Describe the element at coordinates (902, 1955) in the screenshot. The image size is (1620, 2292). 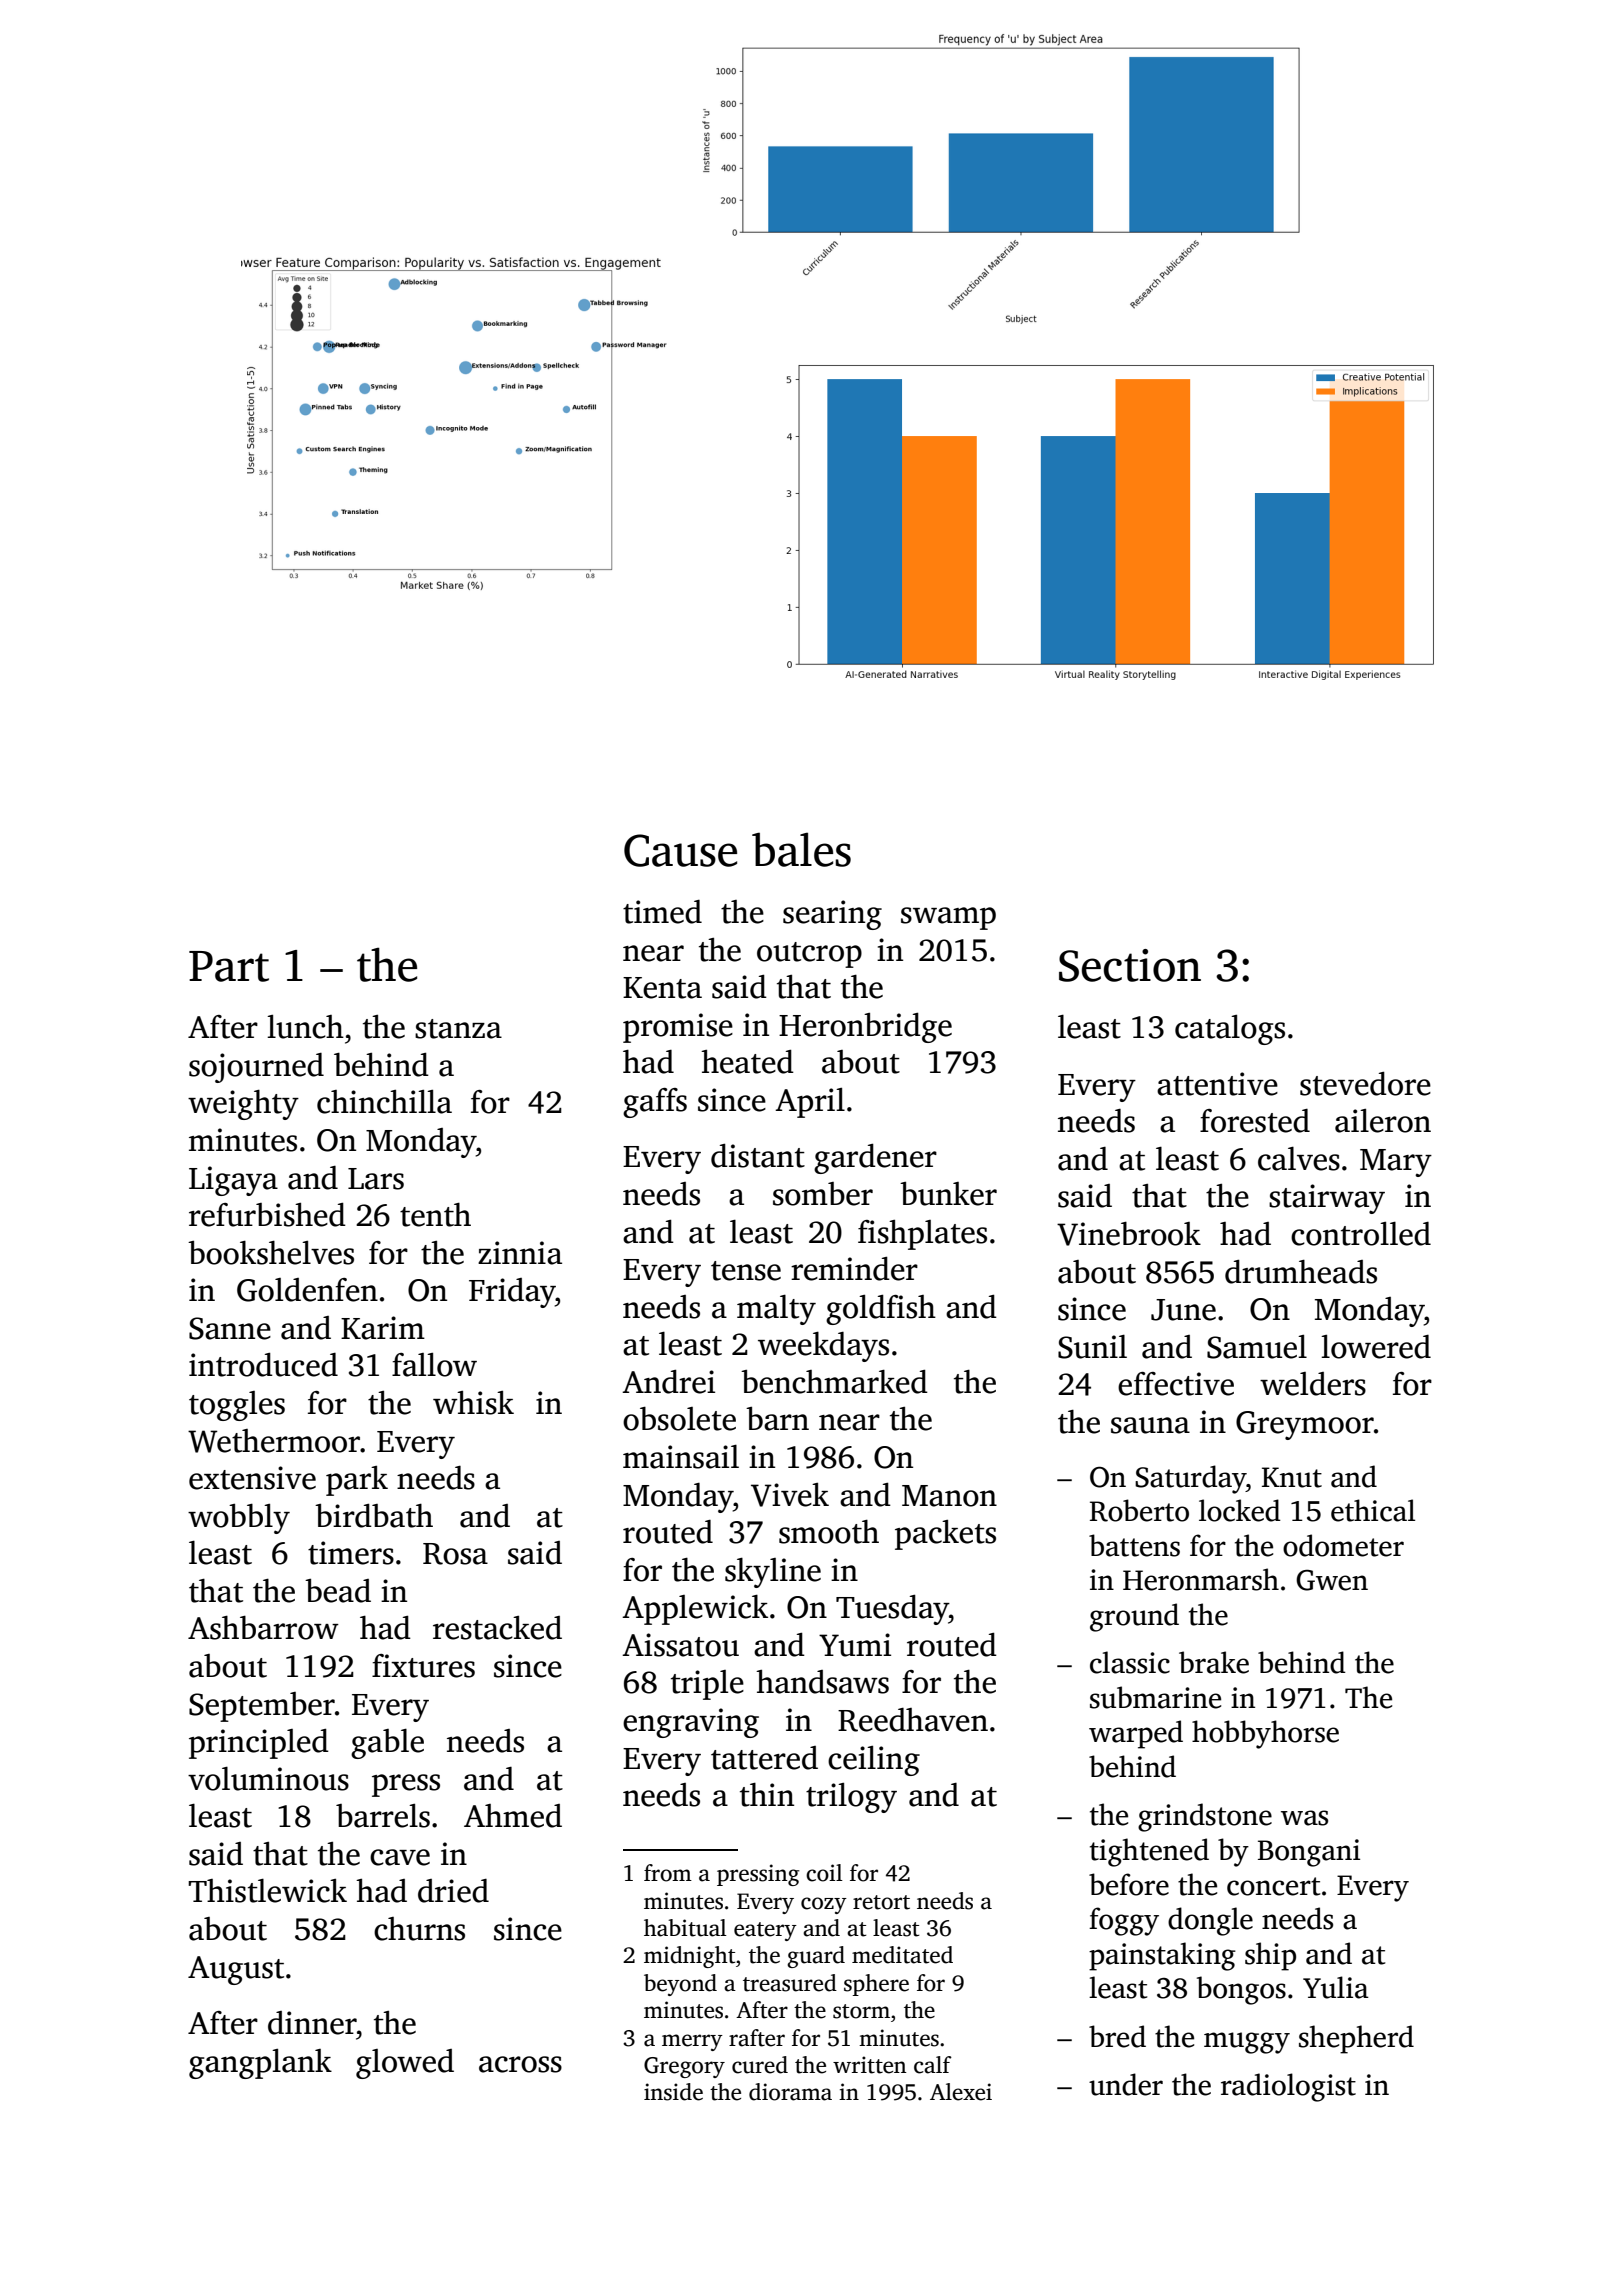
I see `meditated` at that location.
